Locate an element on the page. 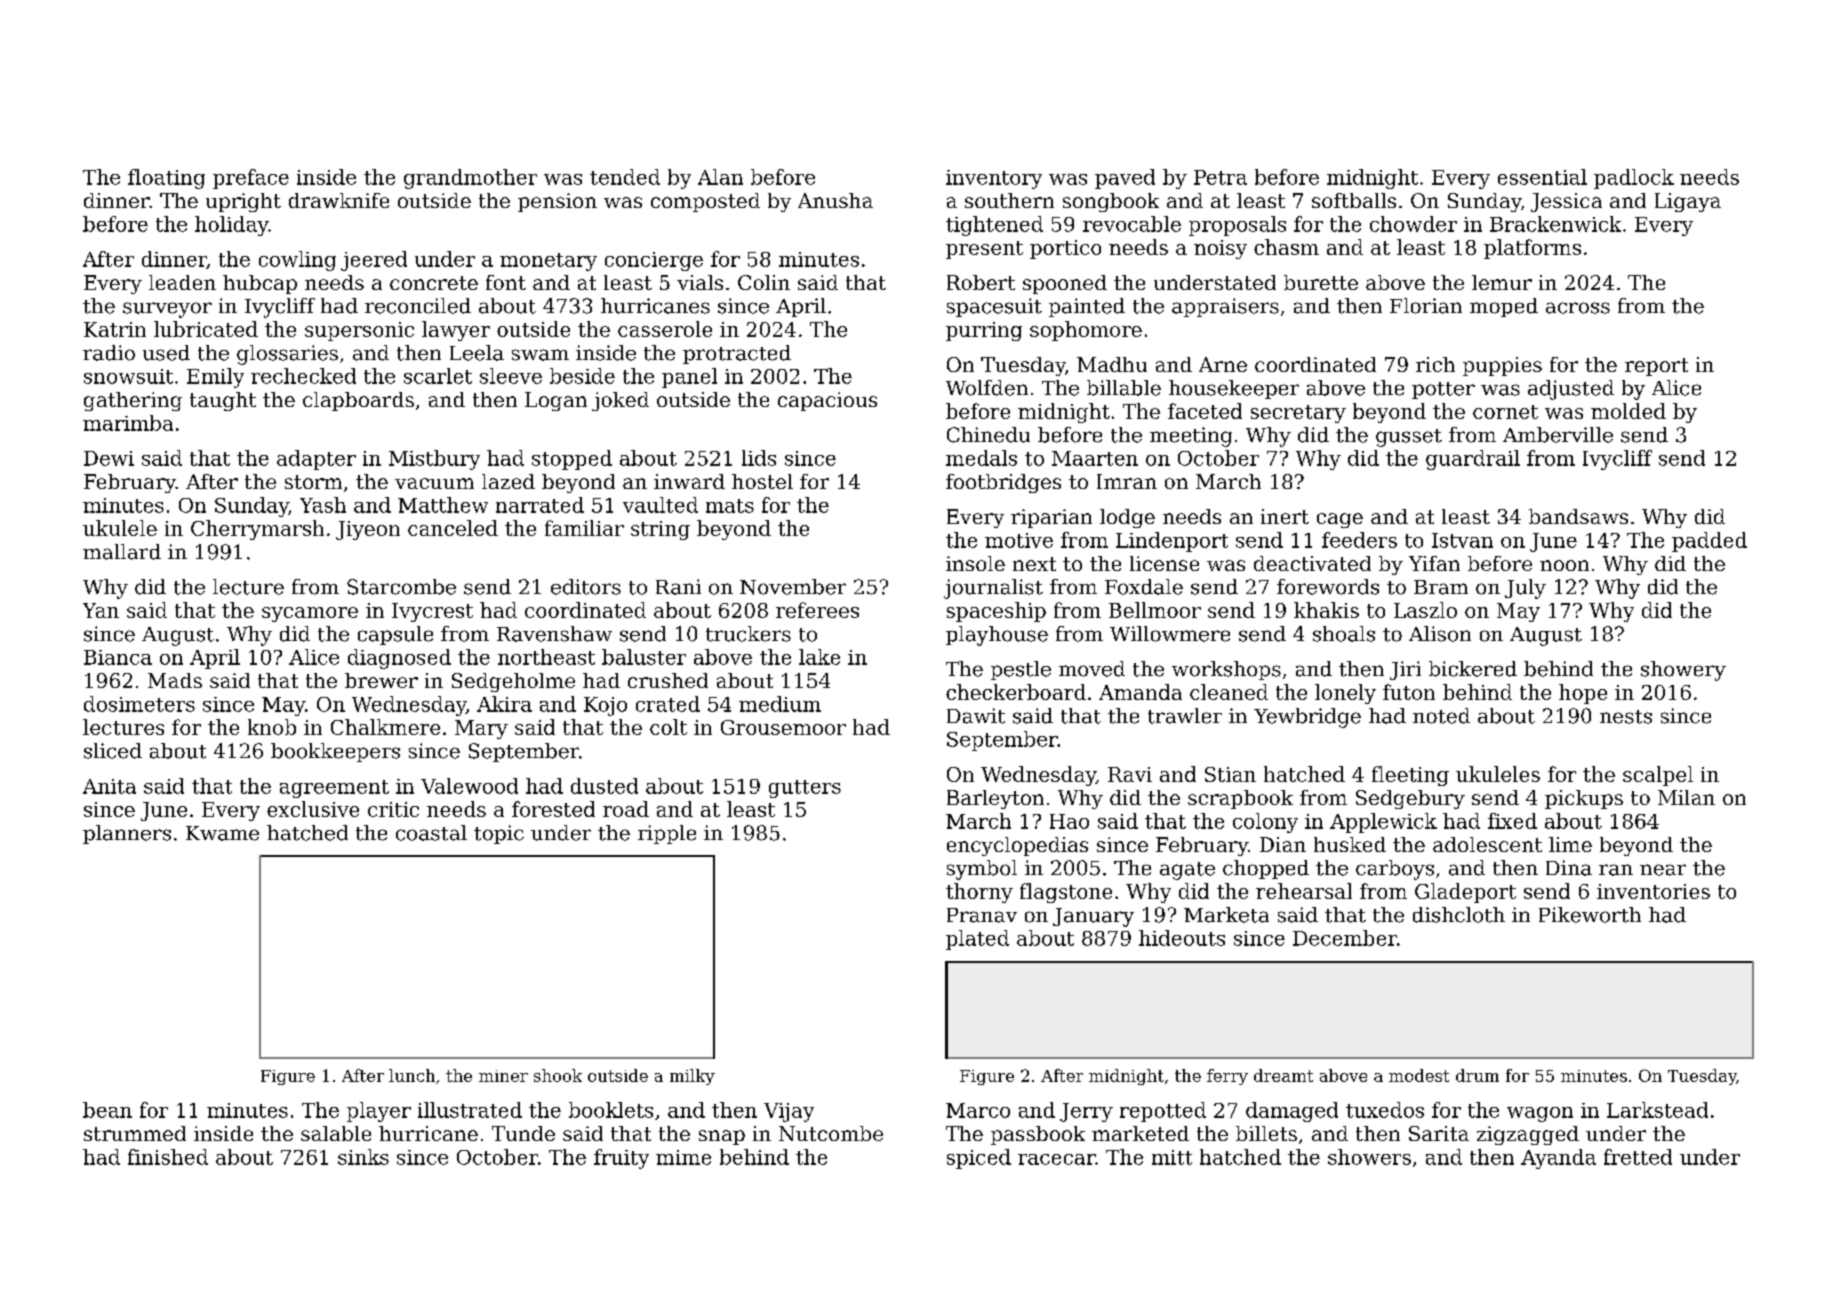 This image has width=1837, height=1299. pension is located at coordinates (557, 202).
